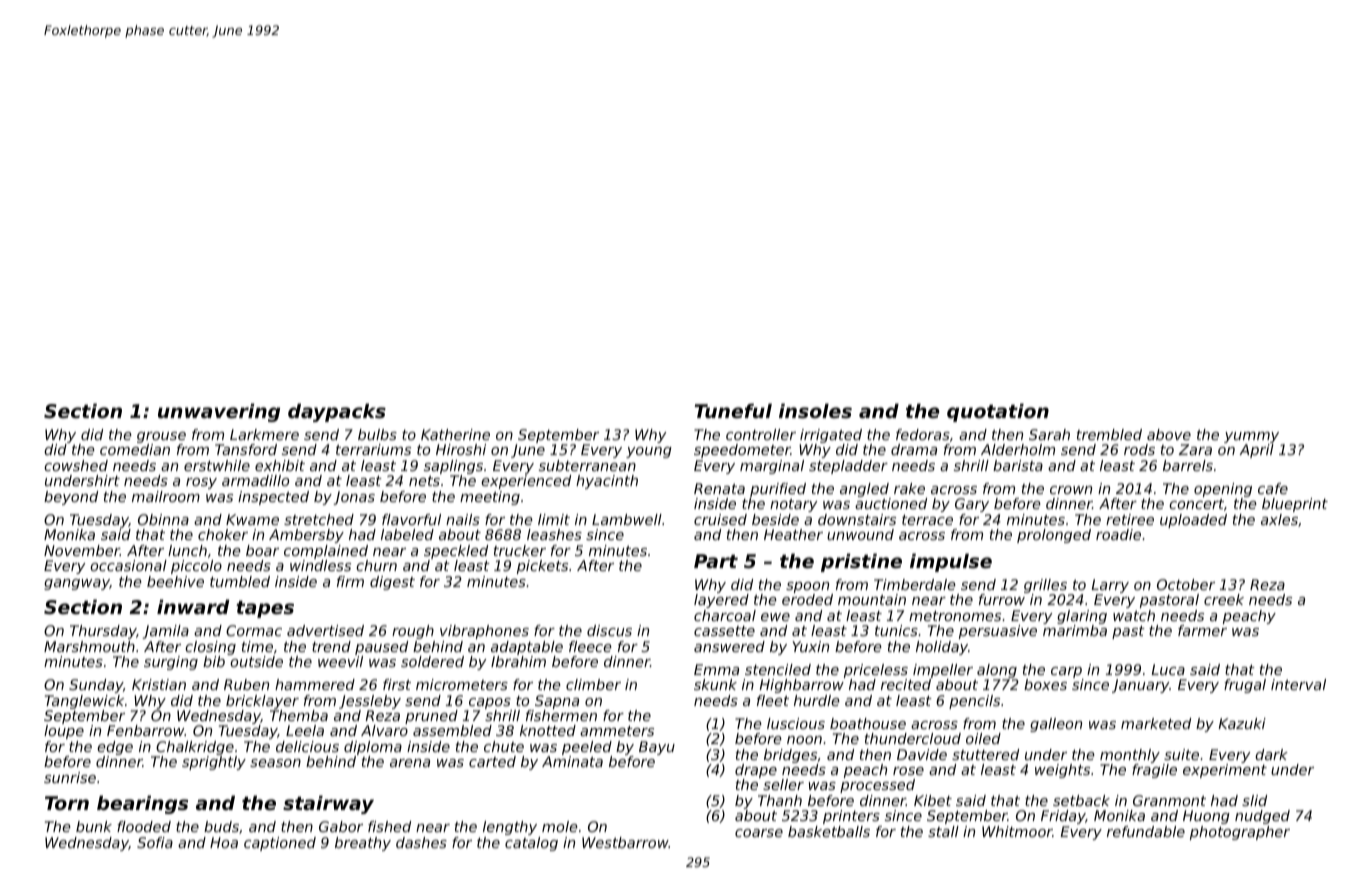  What do you see at coordinates (1196, 504) in the screenshot?
I see `concert` at bounding box center [1196, 504].
